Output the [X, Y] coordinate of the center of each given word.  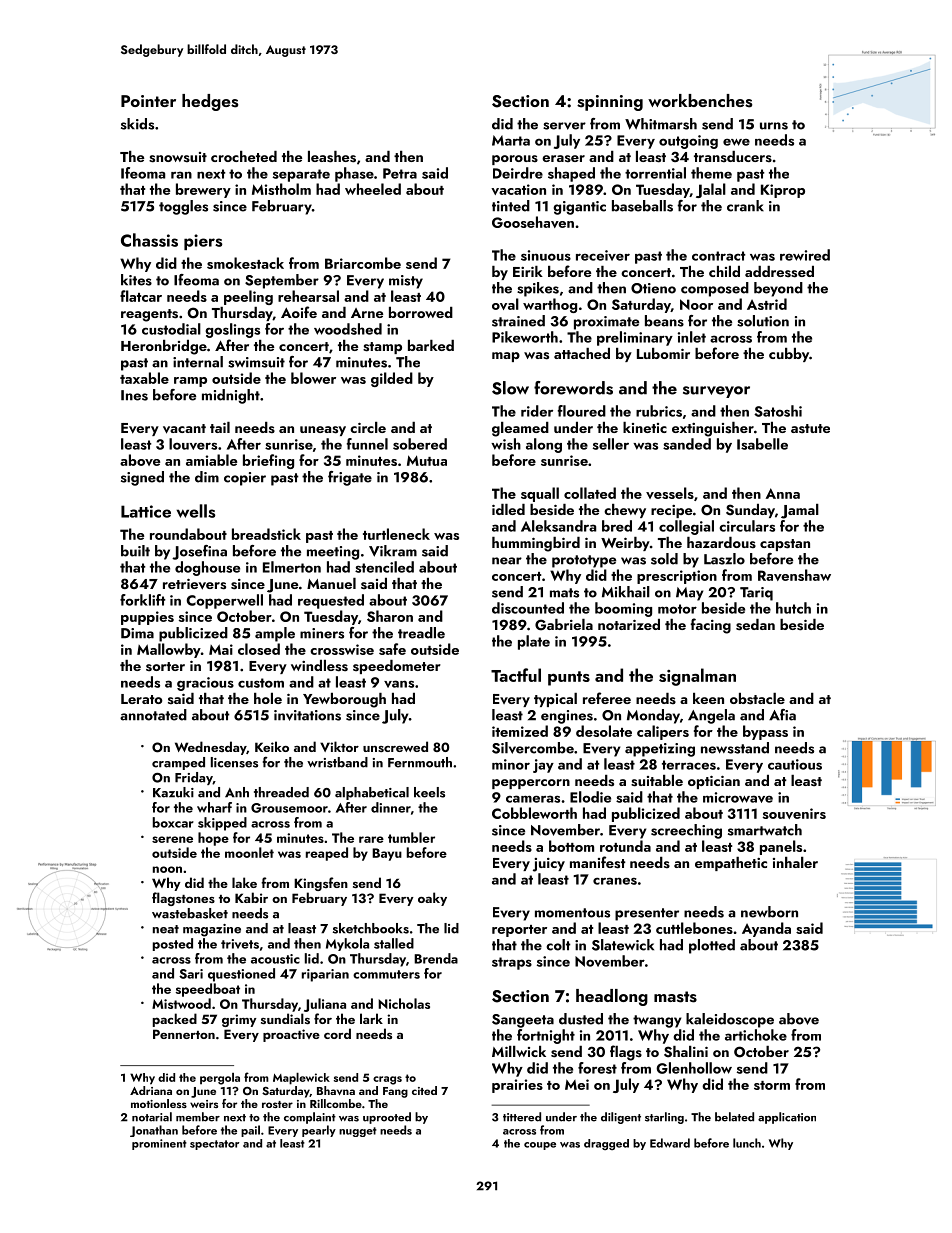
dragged [606, 1144]
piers [203, 242]
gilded [392, 379]
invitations [307, 715]
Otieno [653, 288]
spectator [214, 1145]
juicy [549, 865]
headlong [612, 997]
